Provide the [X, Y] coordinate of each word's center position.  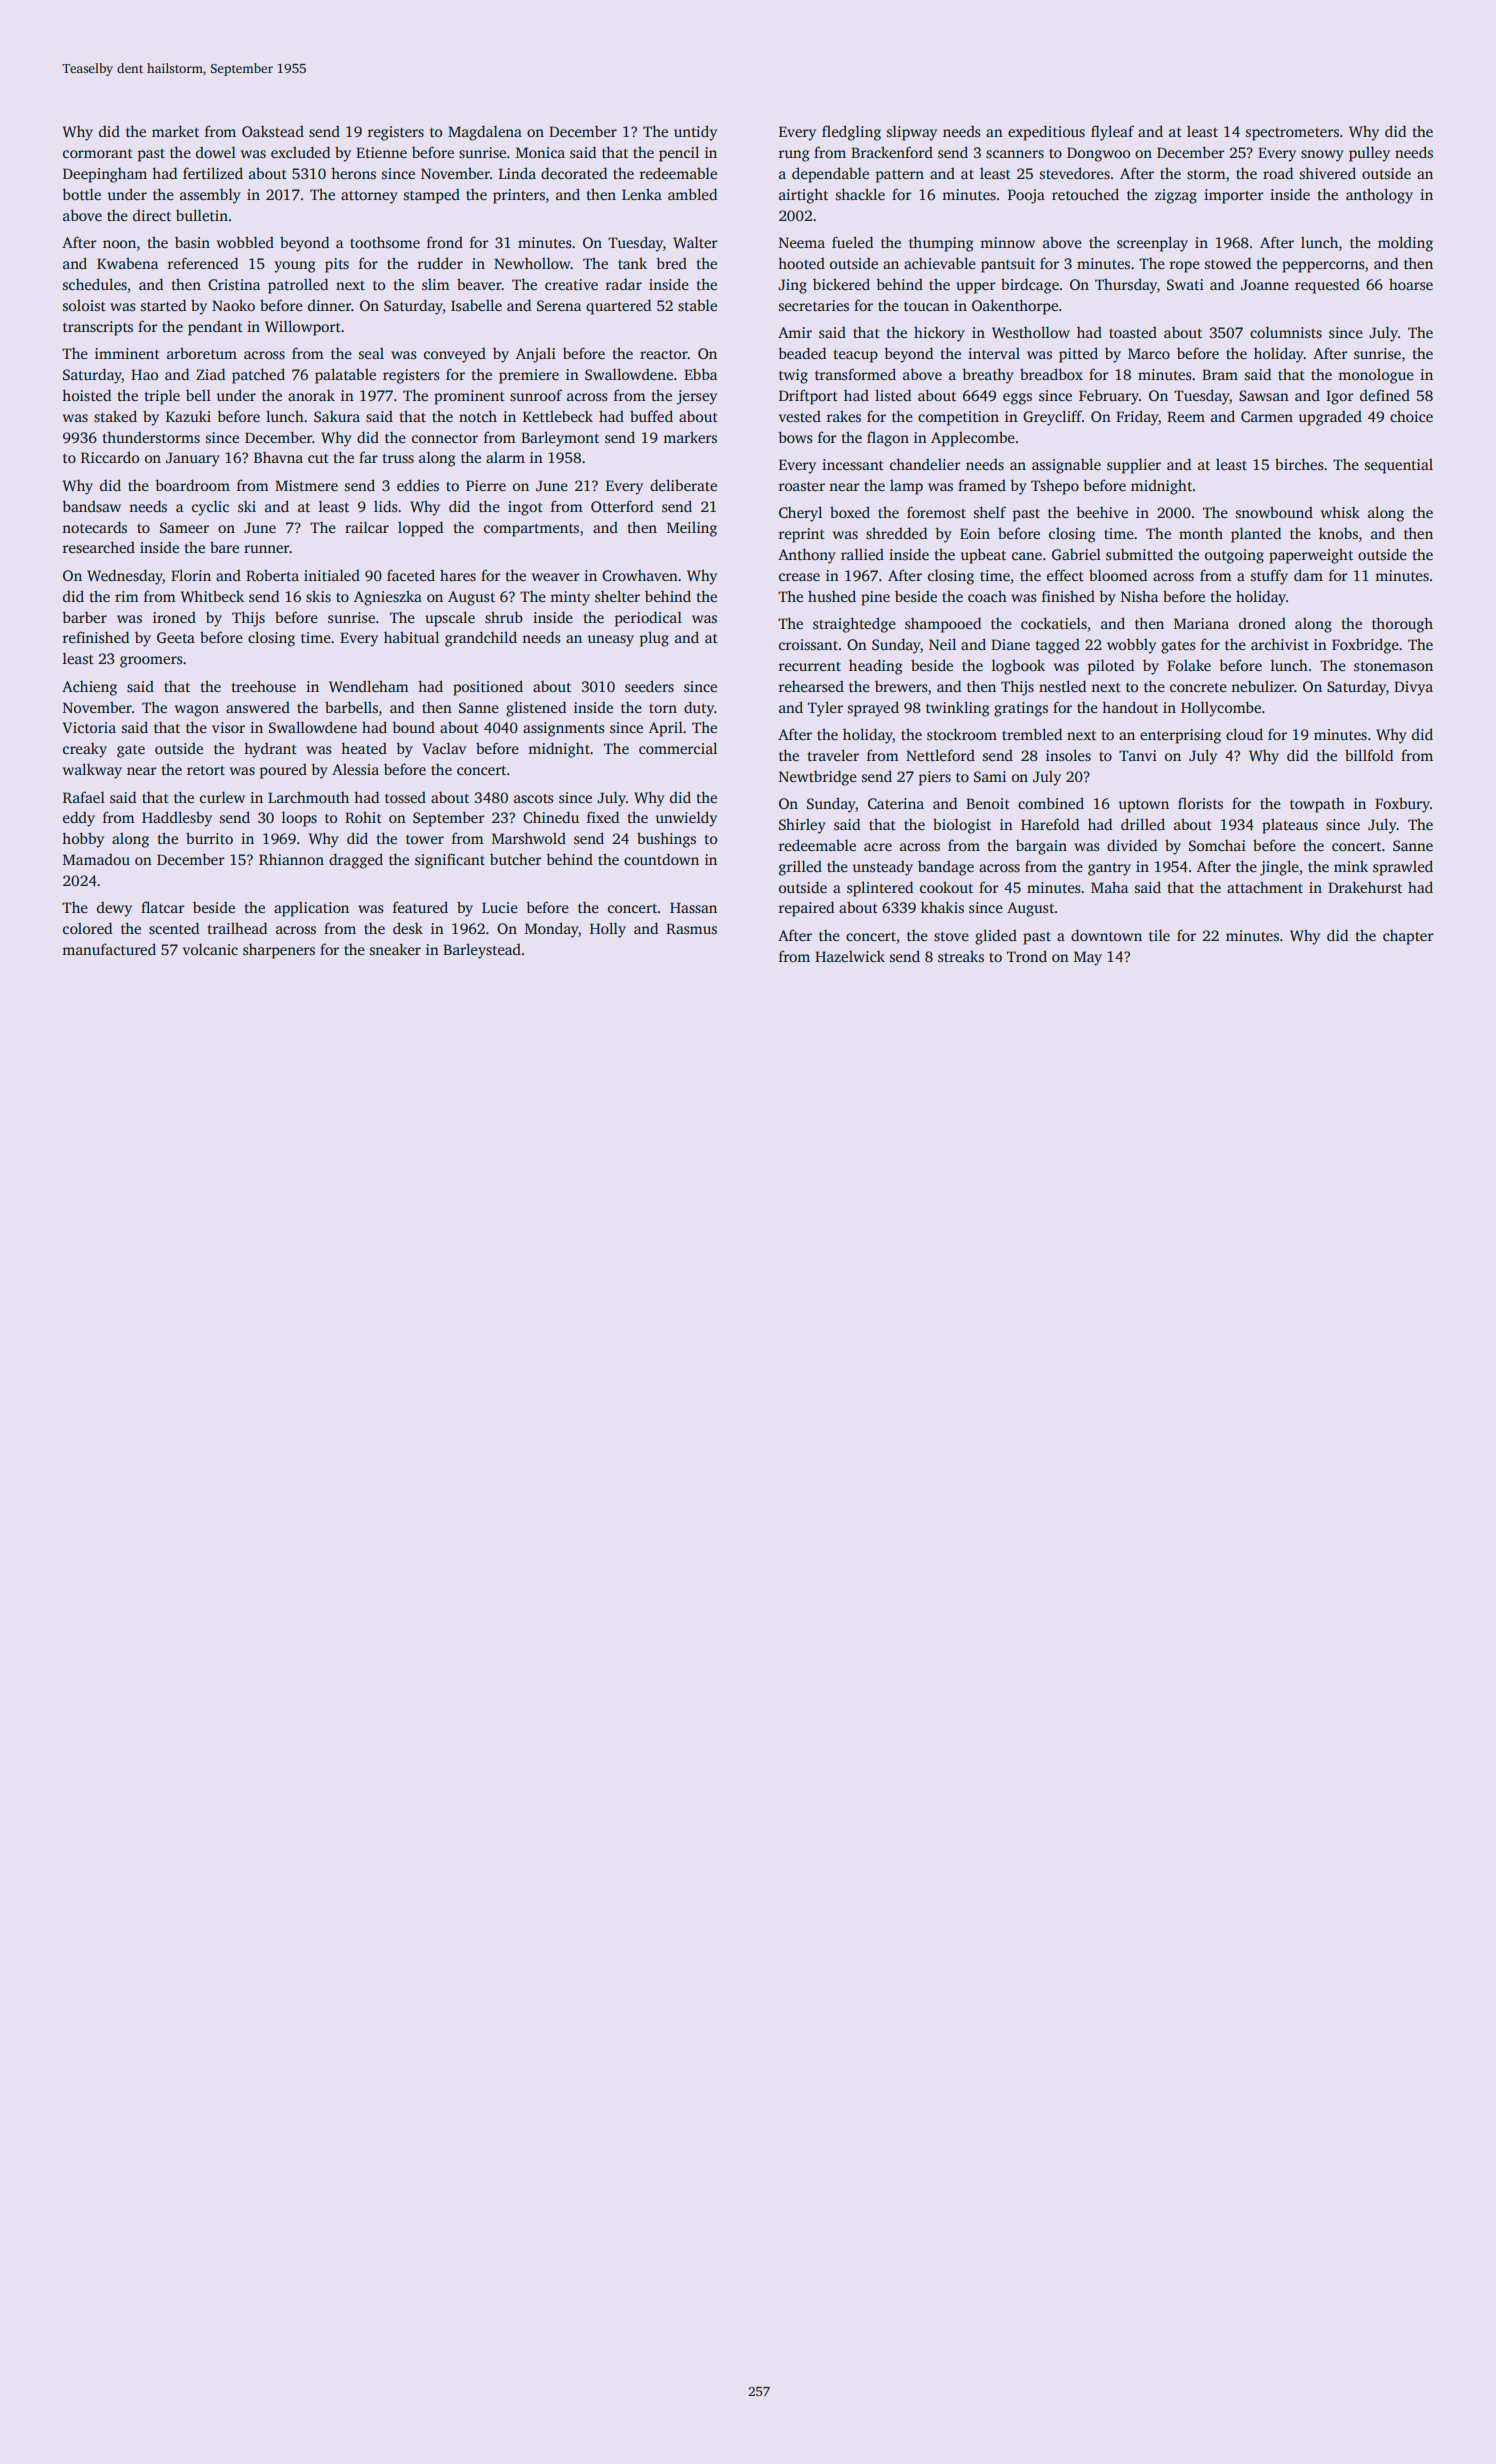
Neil [942, 644]
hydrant [270, 750]
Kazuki [188, 416]
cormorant [98, 153]
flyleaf [1112, 133]
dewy [114, 909]
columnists [1286, 332]
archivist [1280, 644]
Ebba [700, 374]
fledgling [851, 133]
